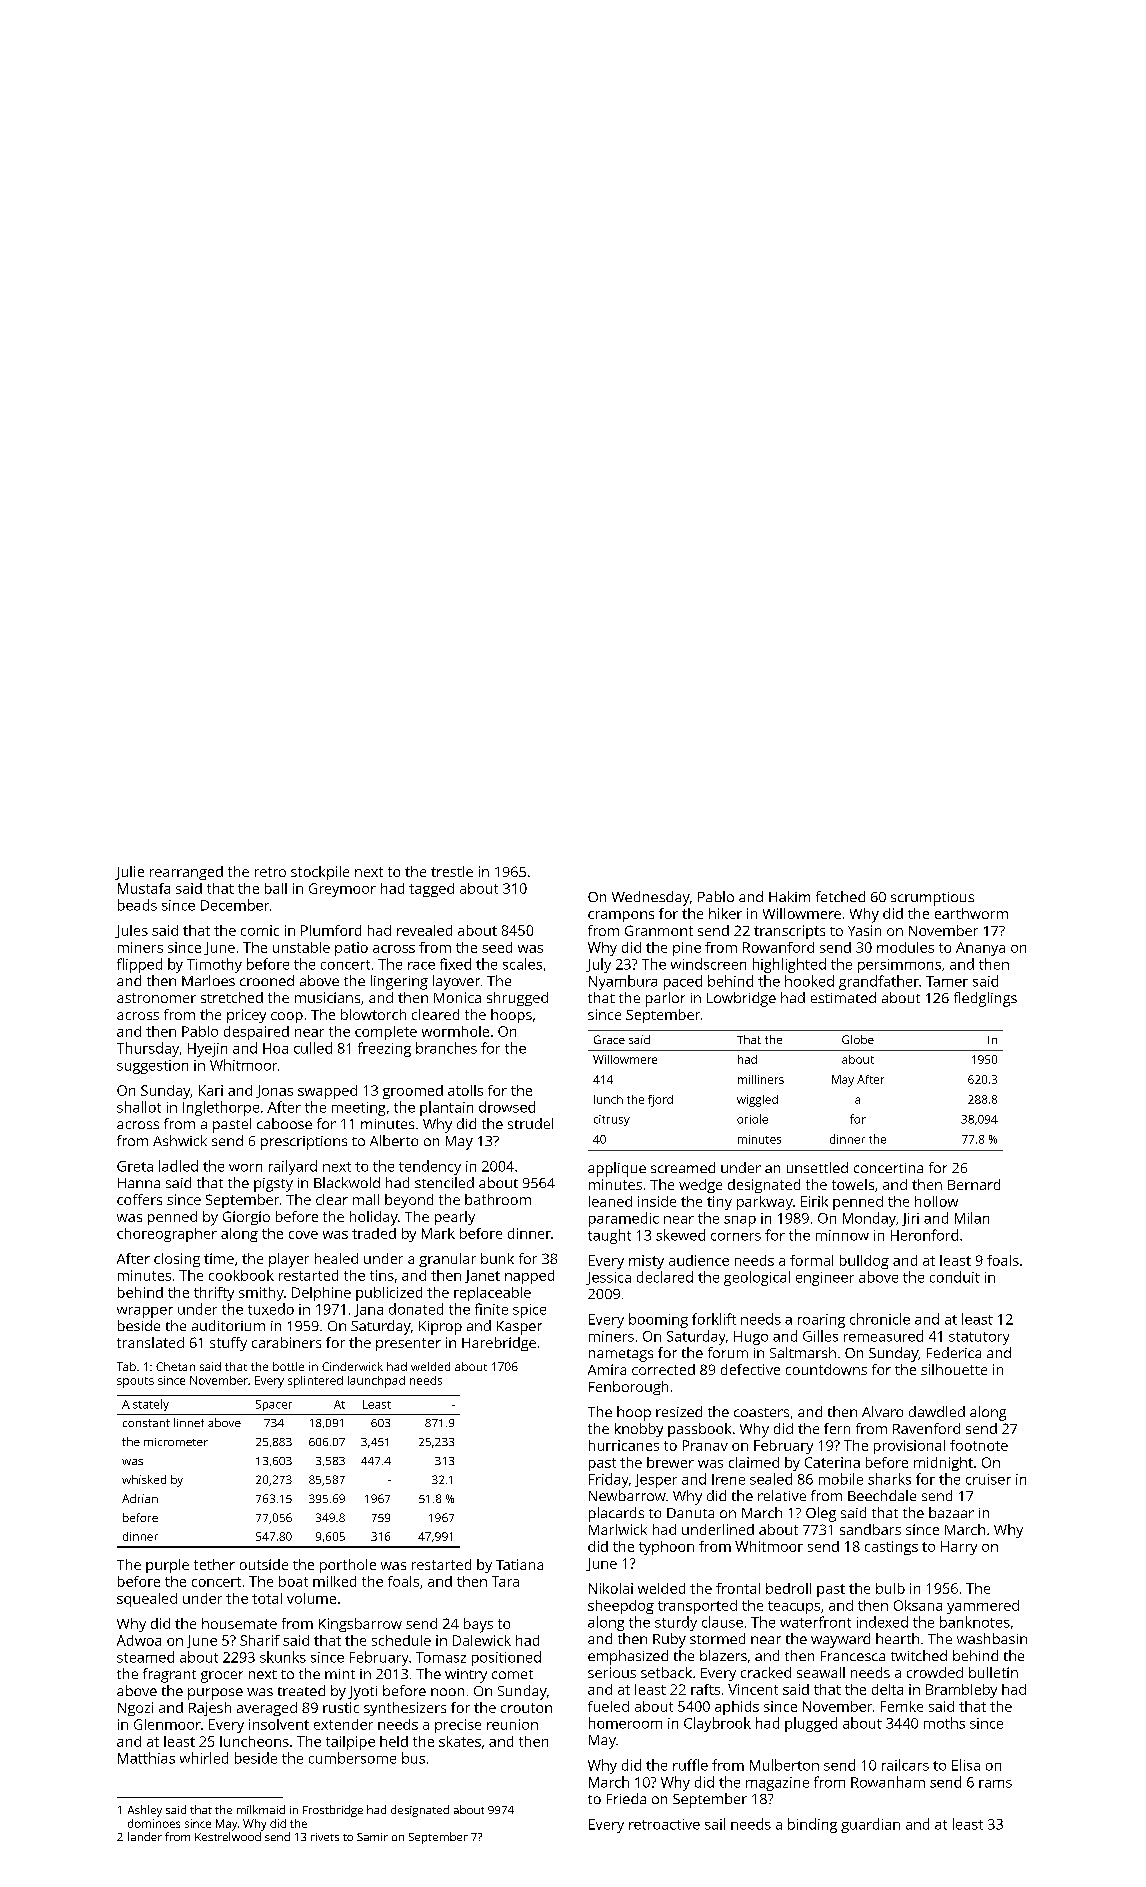  What do you see at coordinates (750, 1369) in the screenshot?
I see `defective` at bounding box center [750, 1369].
